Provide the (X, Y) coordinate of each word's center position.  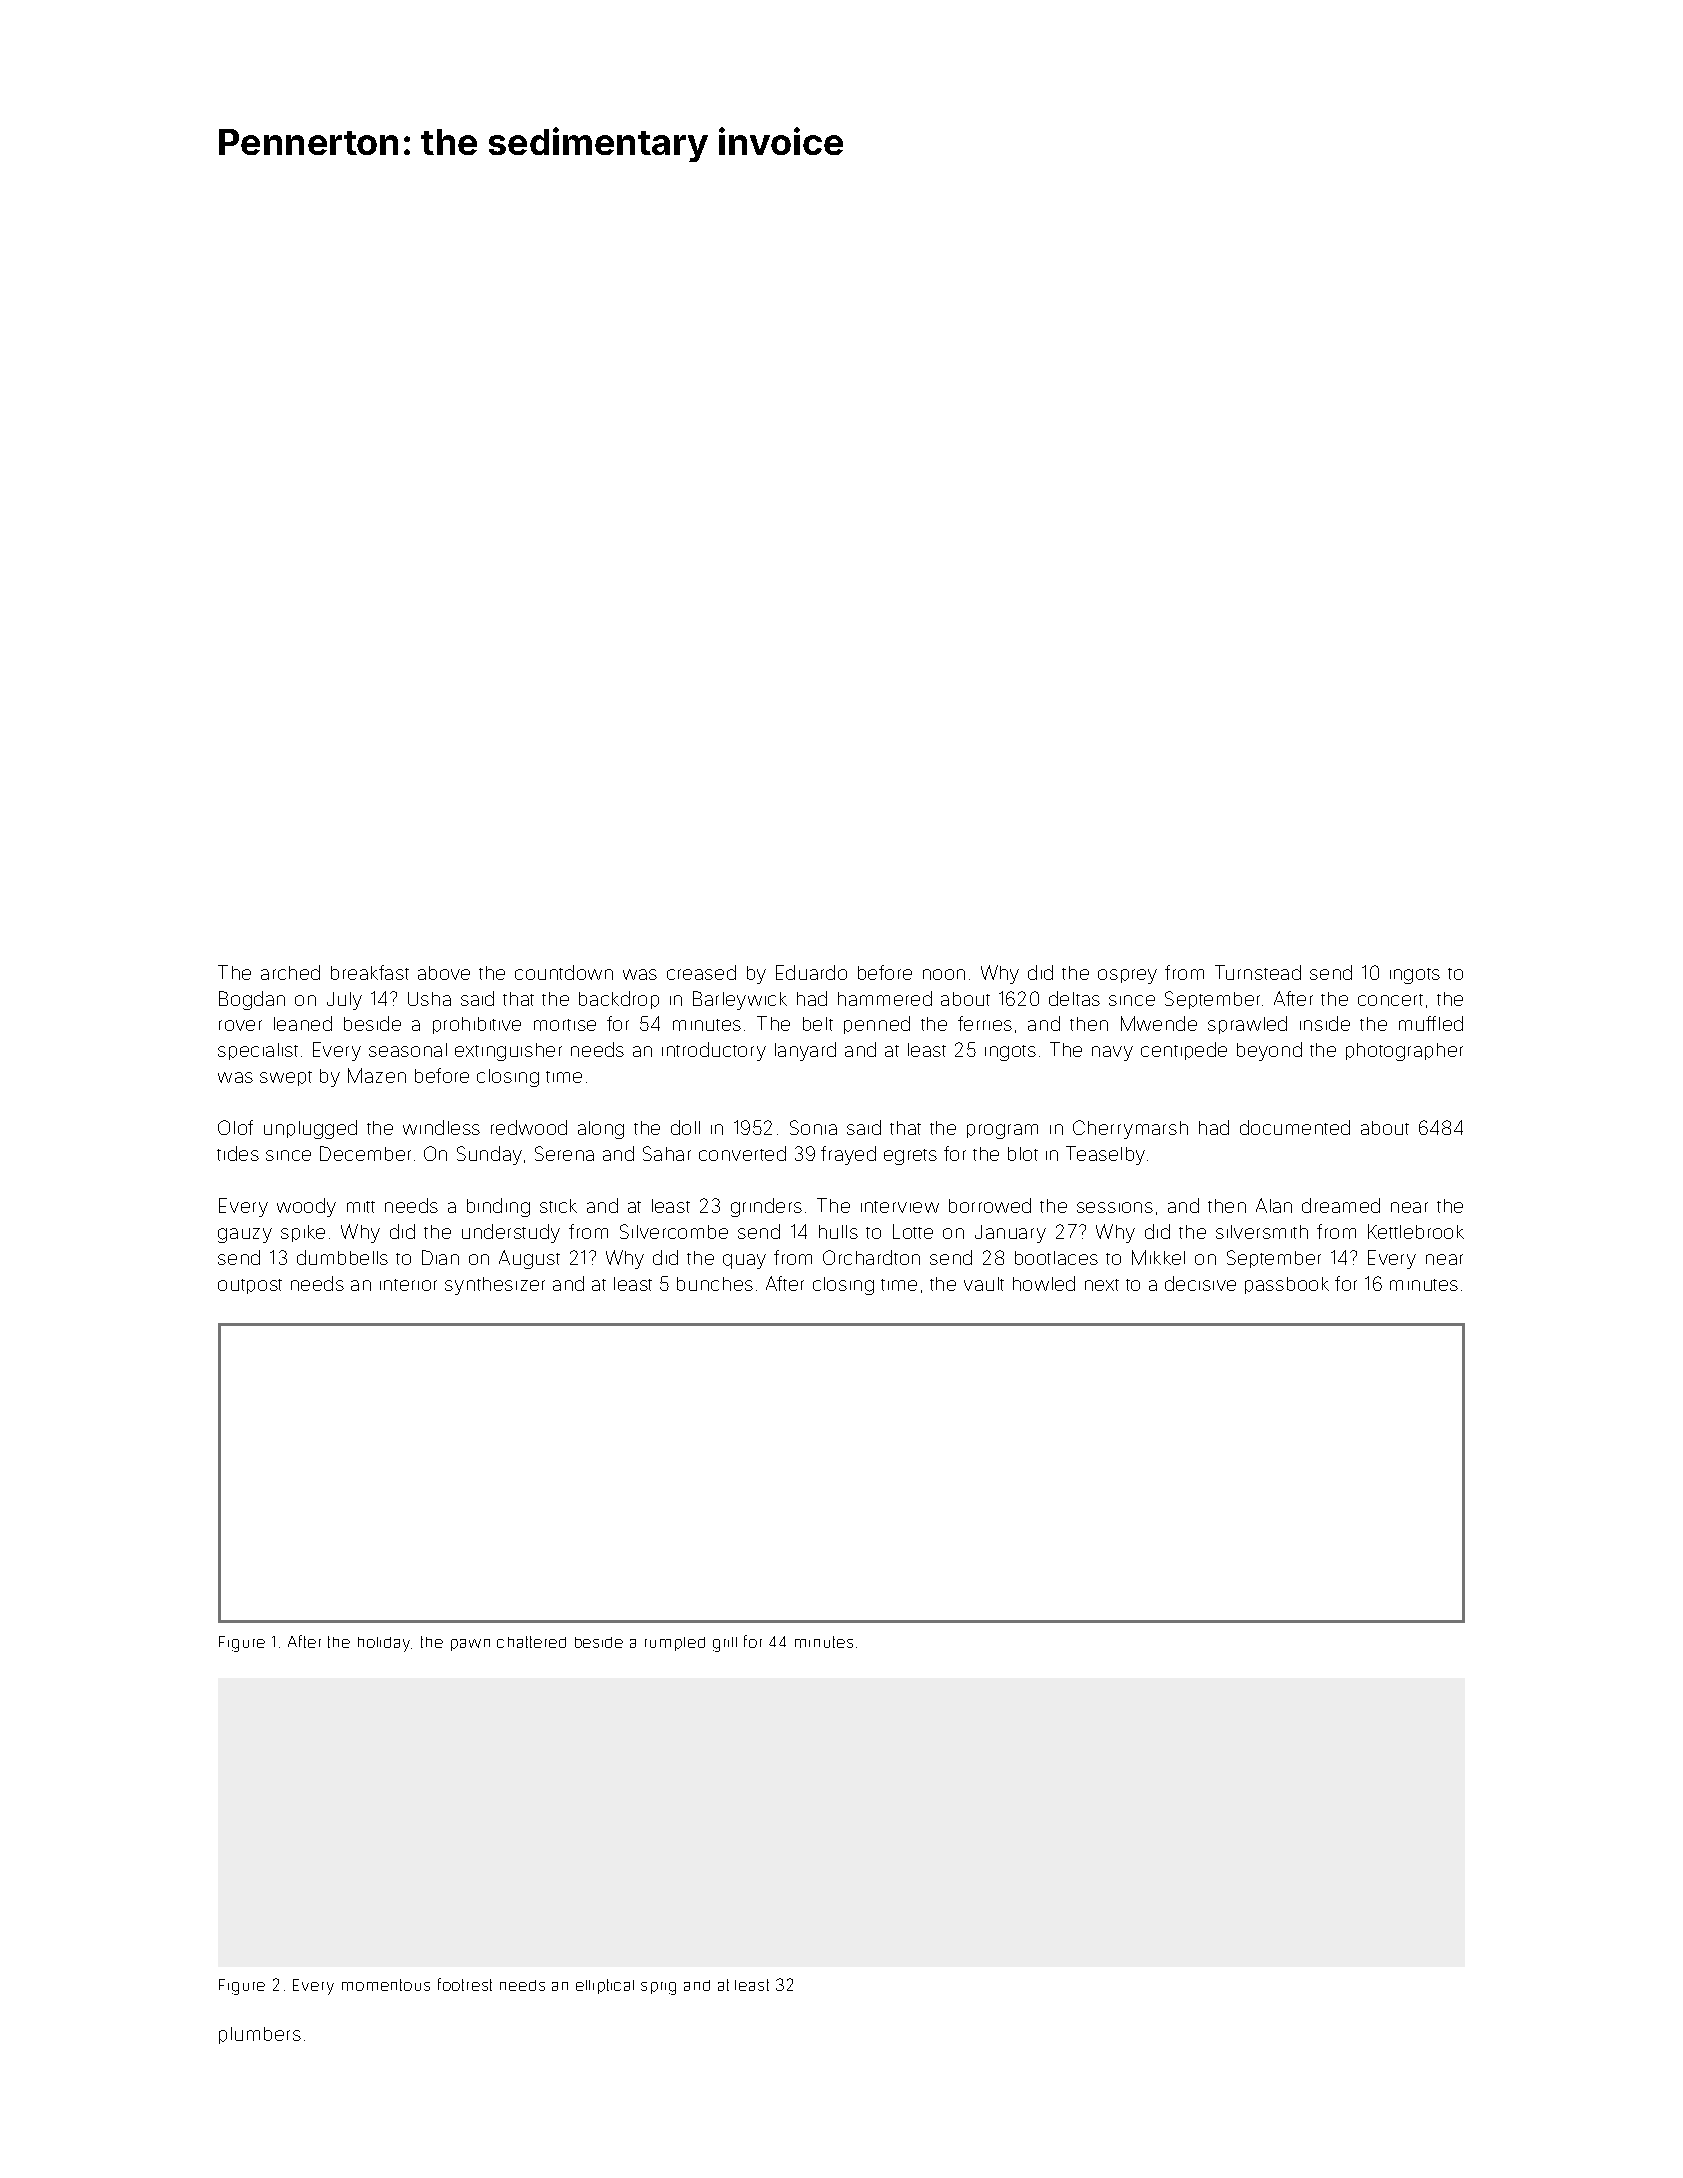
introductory (714, 1051)
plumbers (260, 2035)
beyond (1269, 1051)
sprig (658, 1988)
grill (725, 1644)
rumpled (675, 1644)
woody (306, 1207)
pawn (470, 1645)
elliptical (605, 1986)
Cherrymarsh (1130, 1129)
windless (441, 1127)
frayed (848, 1155)
